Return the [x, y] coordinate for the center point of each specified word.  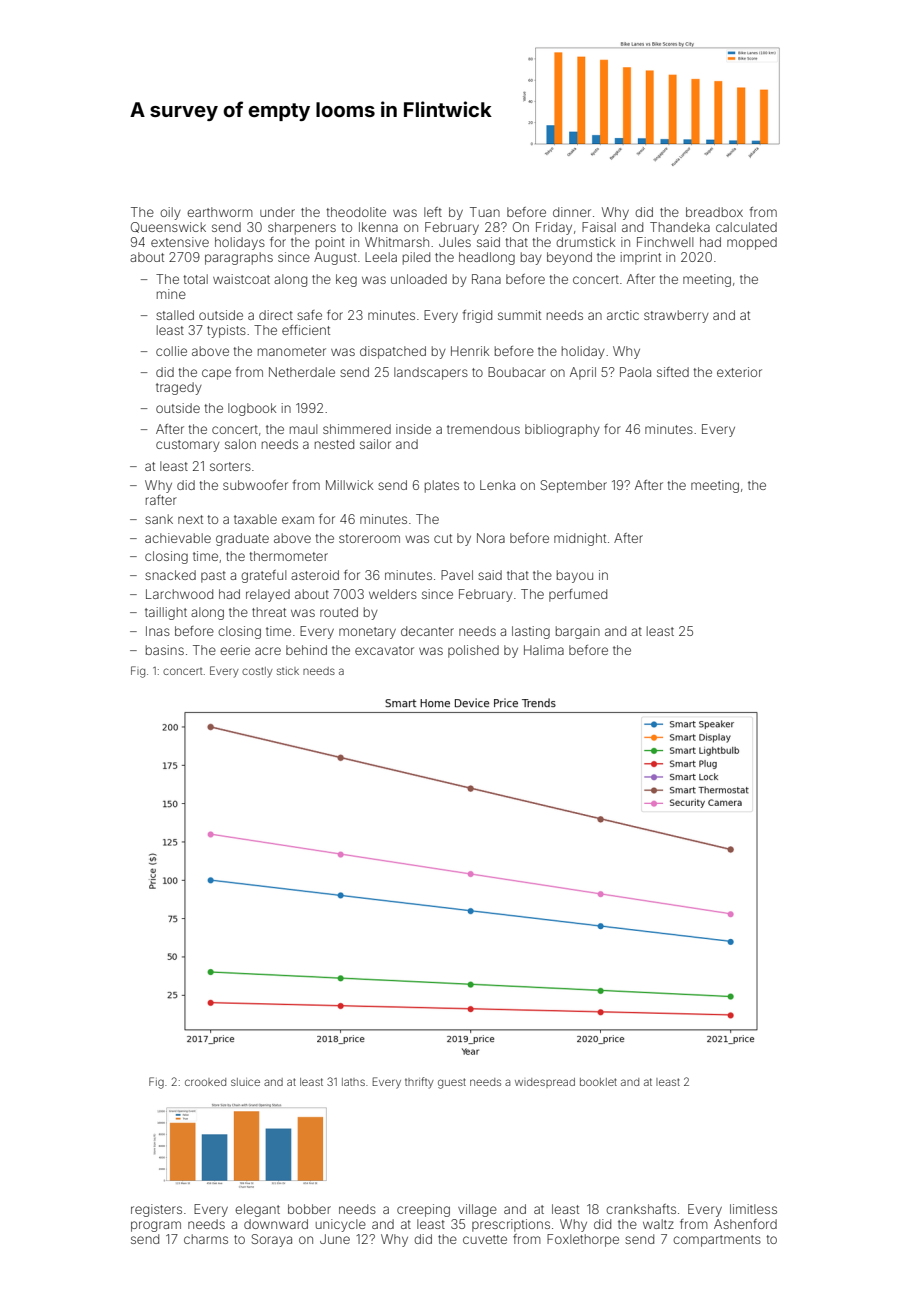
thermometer [289, 556]
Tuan [485, 212]
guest [452, 1083]
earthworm [220, 212]
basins [165, 650]
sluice [245, 1082]
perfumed [578, 595]
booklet [598, 1082]
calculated [746, 227]
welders [393, 594]
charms [206, 1239]
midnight [580, 539]
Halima [544, 650]
